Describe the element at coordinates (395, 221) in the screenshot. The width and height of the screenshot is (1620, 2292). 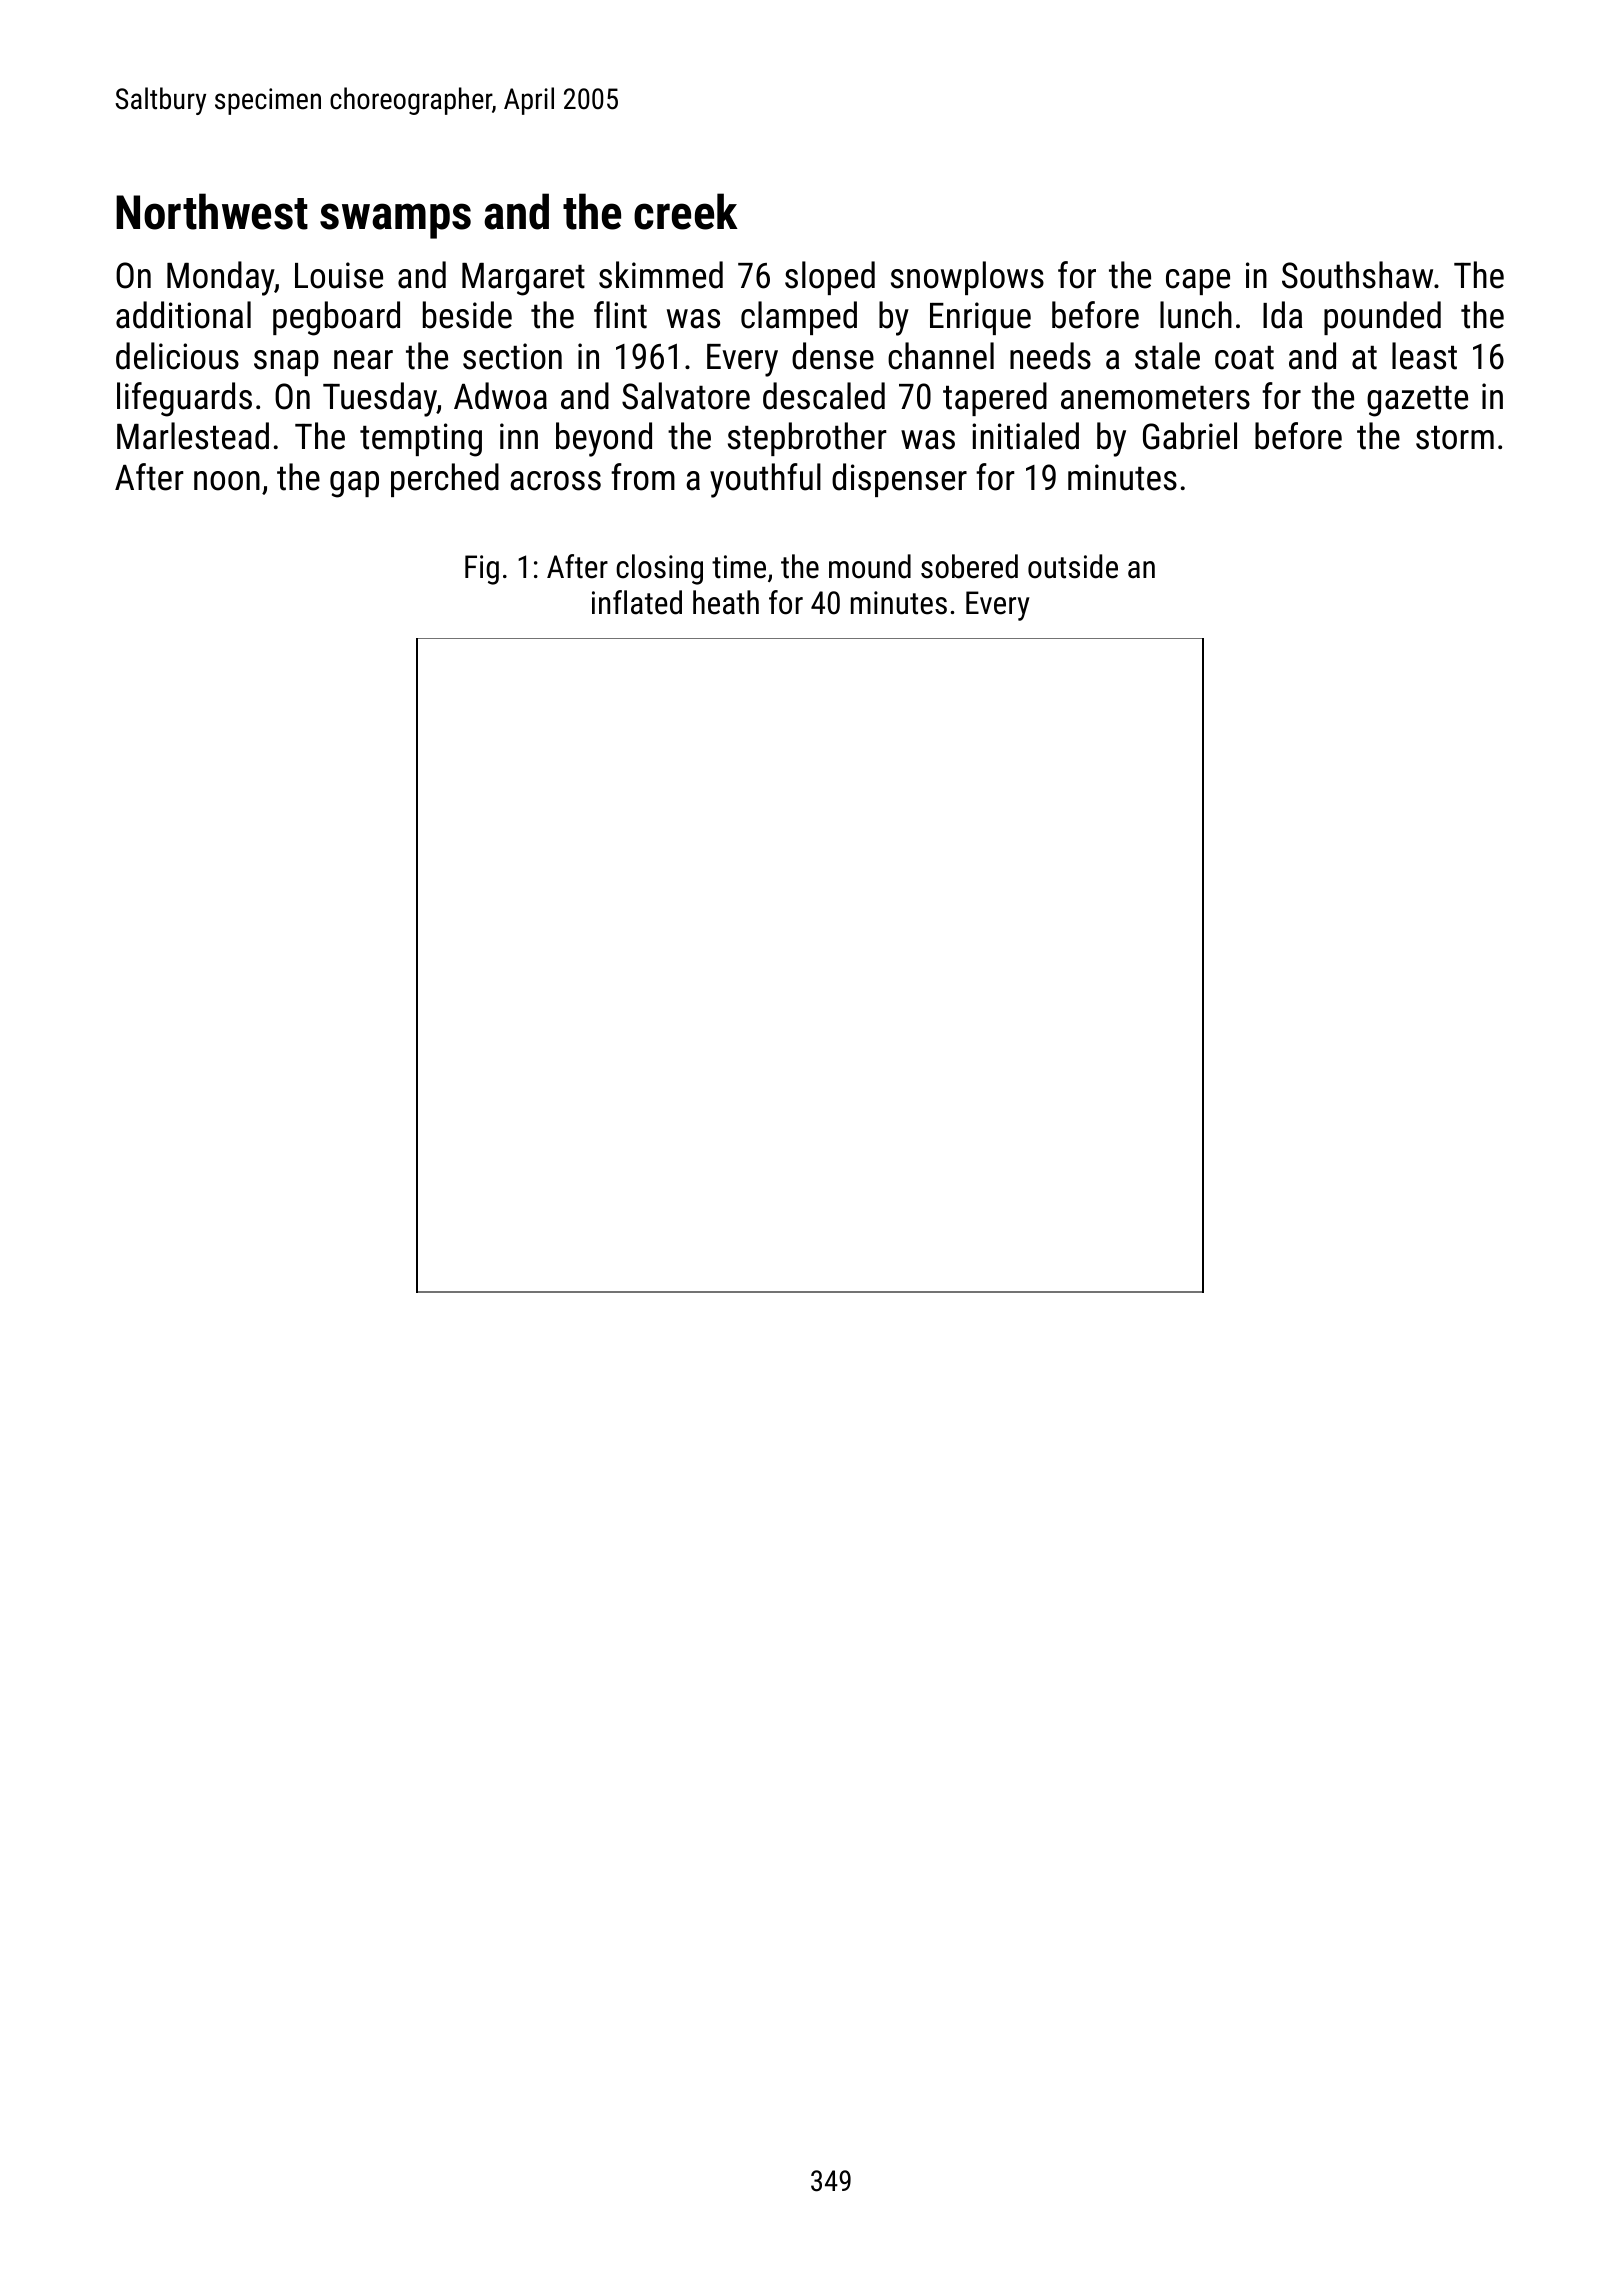
I see `swamps` at that location.
